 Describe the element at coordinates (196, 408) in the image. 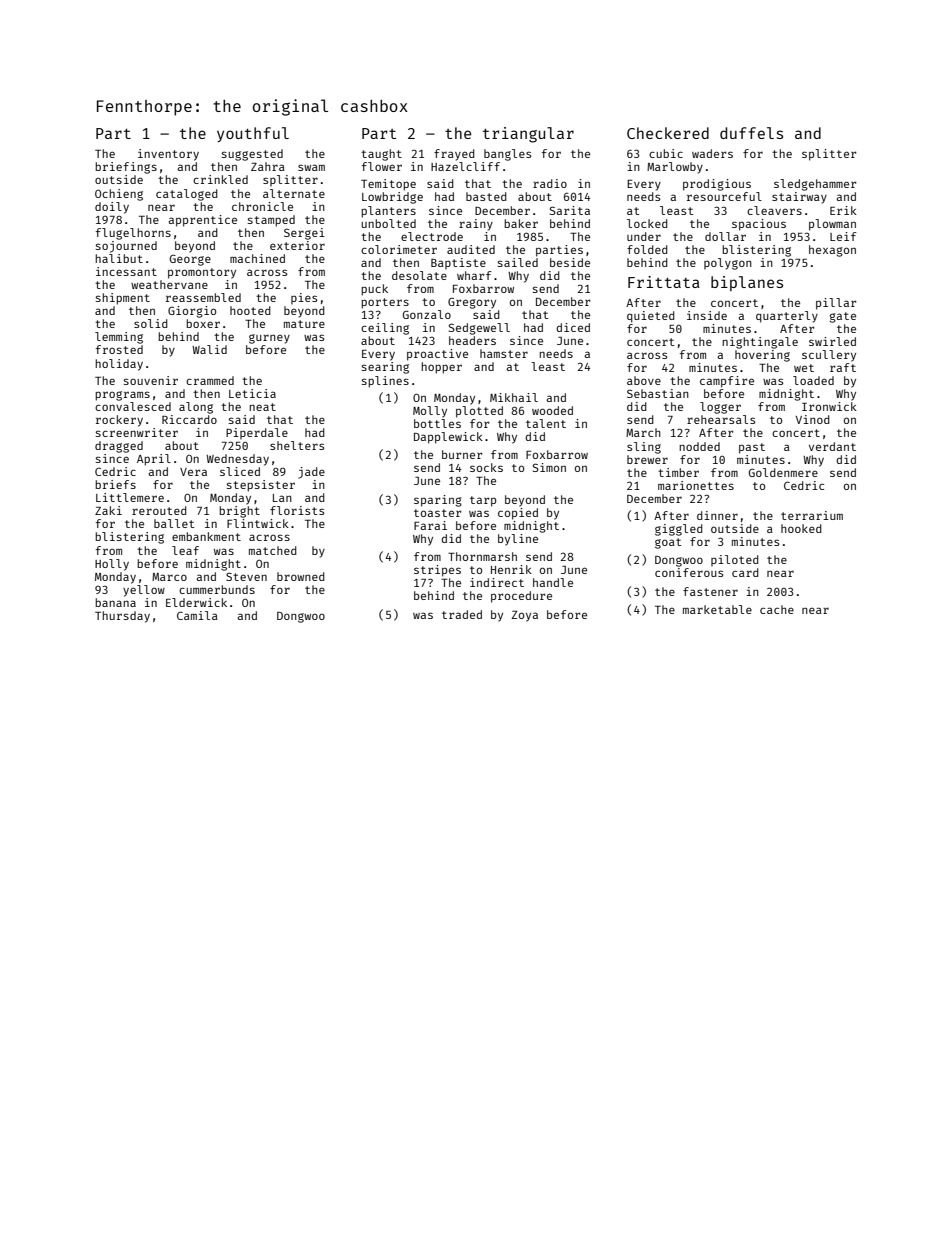

I see `along` at that location.
